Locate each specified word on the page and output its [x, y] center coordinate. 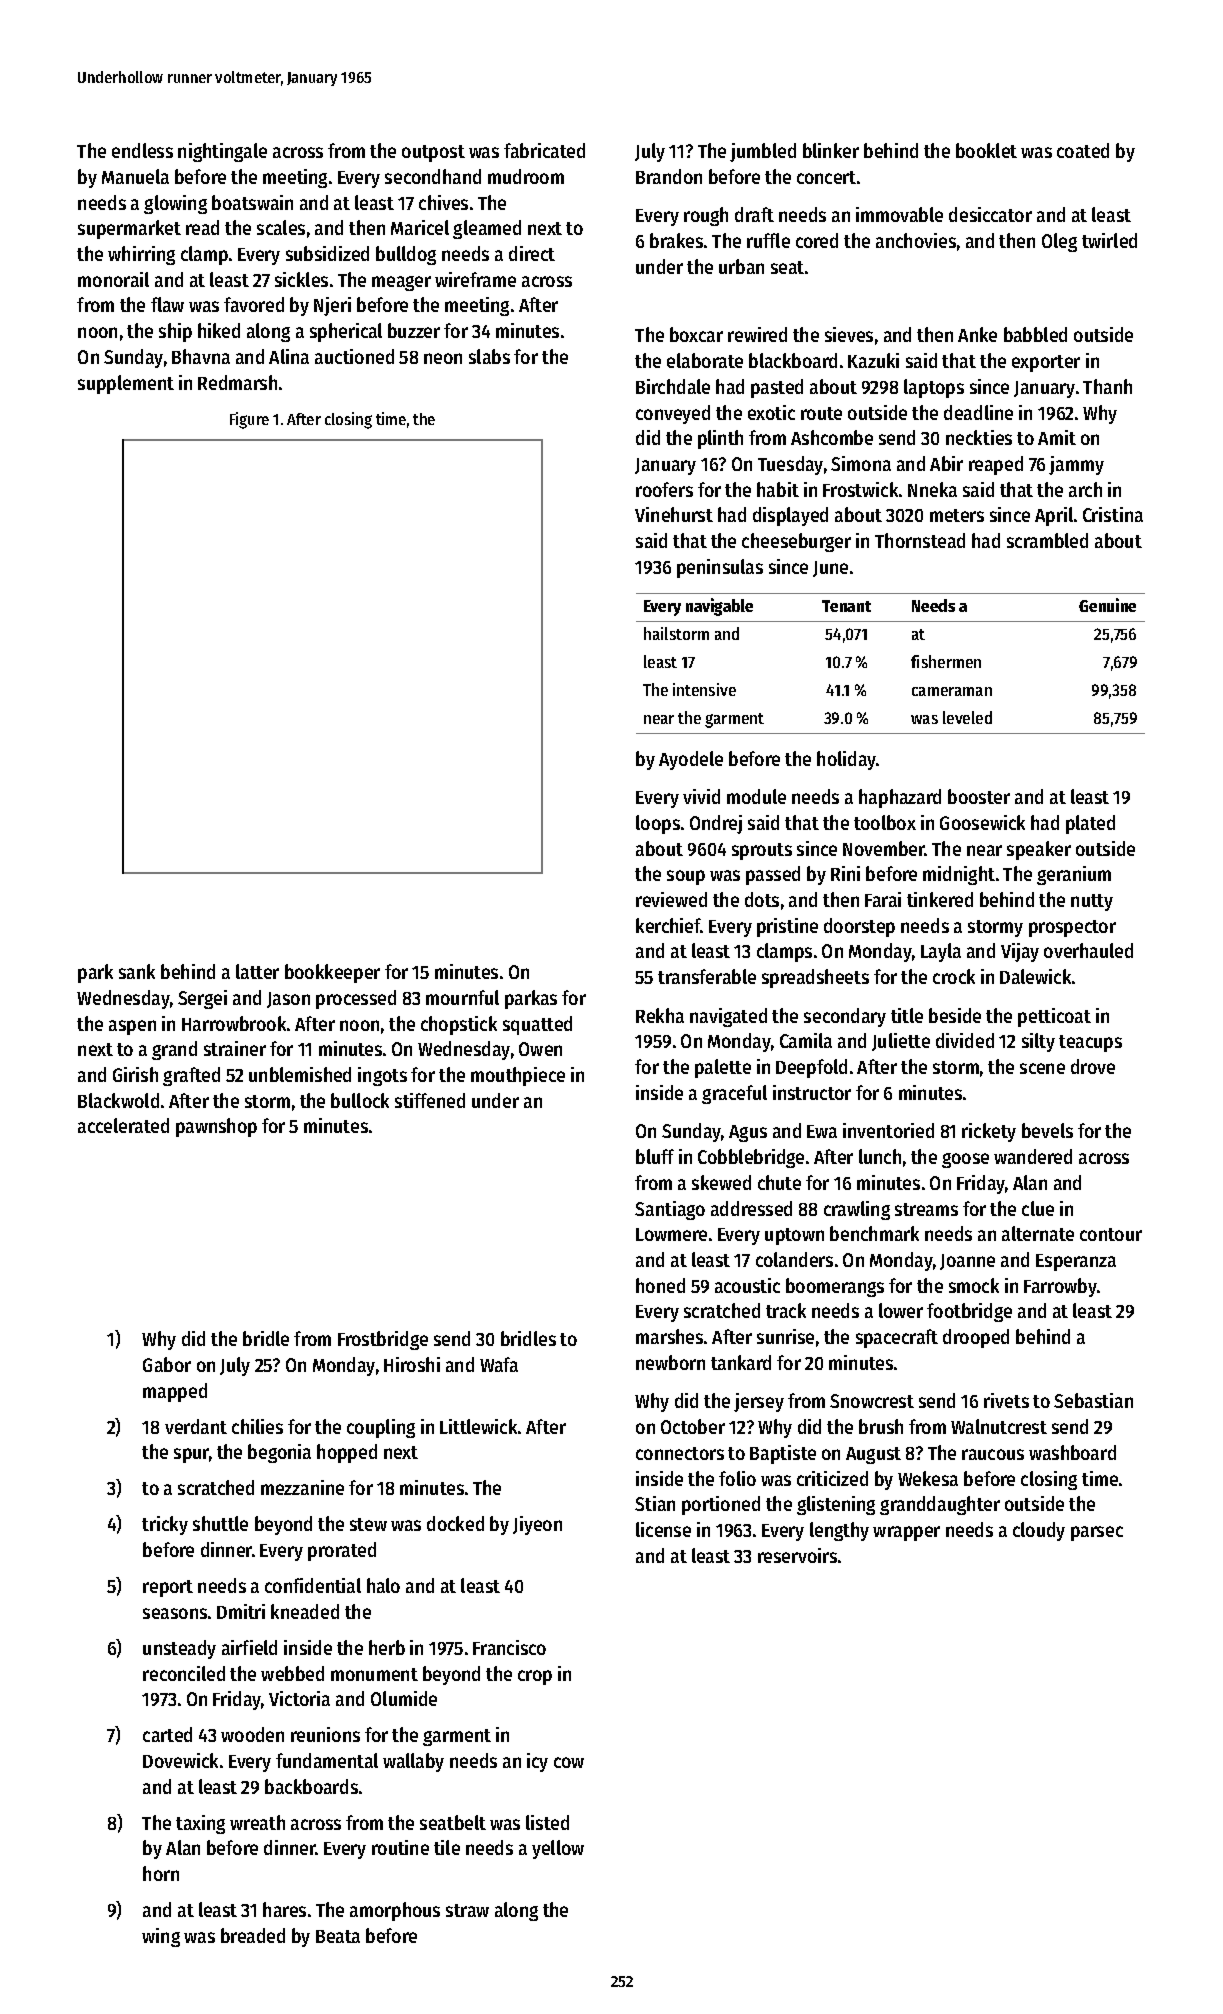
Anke [977, 334]
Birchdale [673, 386]
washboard [1072, 1452]
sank [137, 971]
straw [467, 1910]
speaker [1039, 850]
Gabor [167, 1364]
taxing [200, 1824]
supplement [126, 384]
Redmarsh [237, 382]
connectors [680, 1453]
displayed [790, 516]
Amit [1057, 437]
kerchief [668, 925]
